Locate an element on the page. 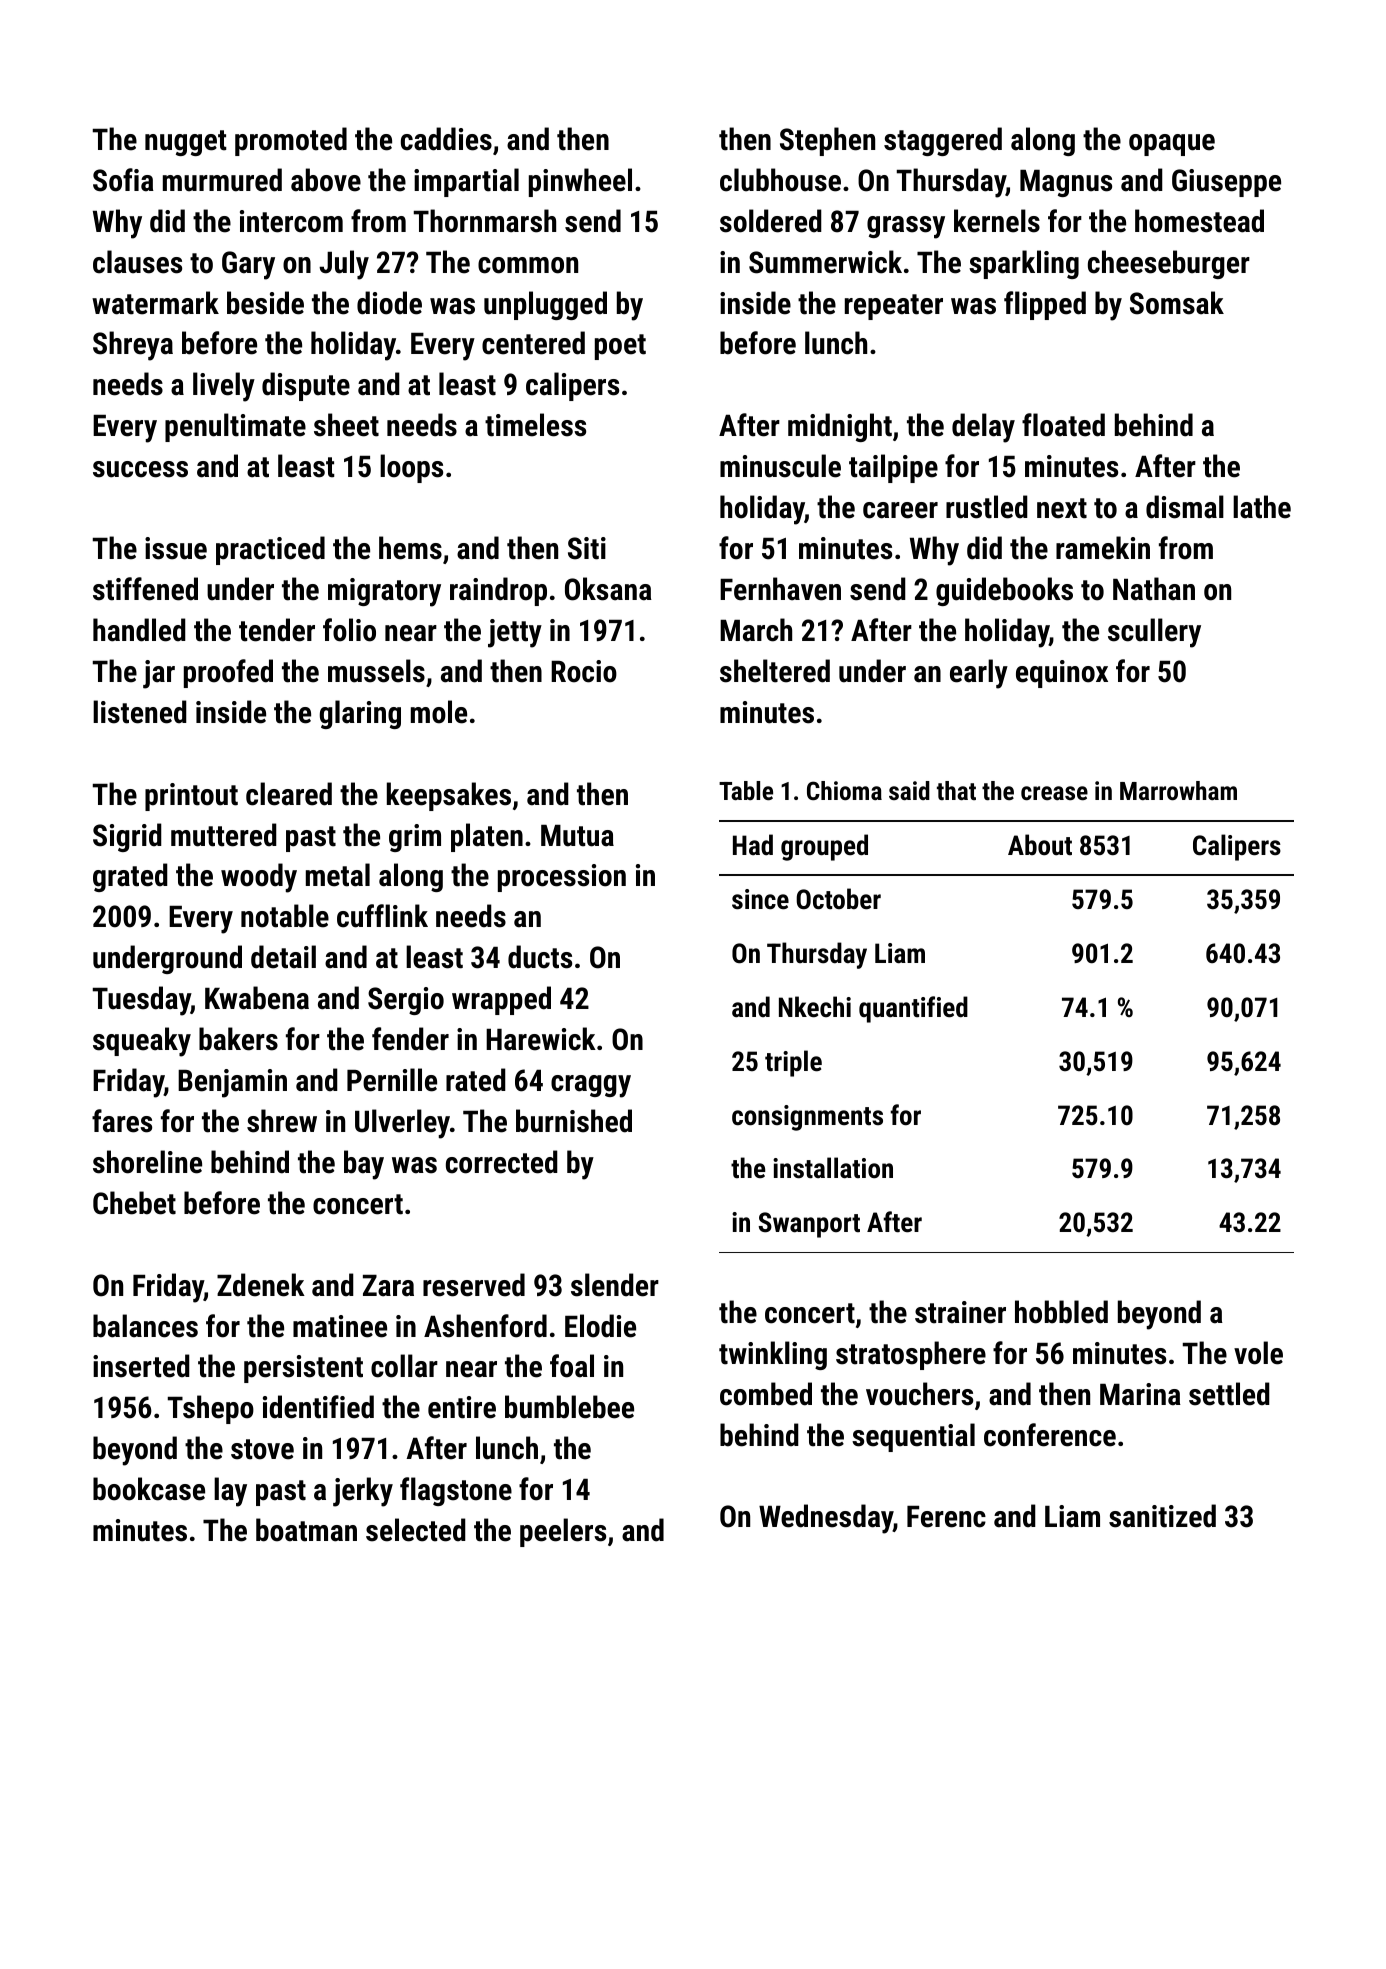  Somsak is located at coordinates (1177, 303).
